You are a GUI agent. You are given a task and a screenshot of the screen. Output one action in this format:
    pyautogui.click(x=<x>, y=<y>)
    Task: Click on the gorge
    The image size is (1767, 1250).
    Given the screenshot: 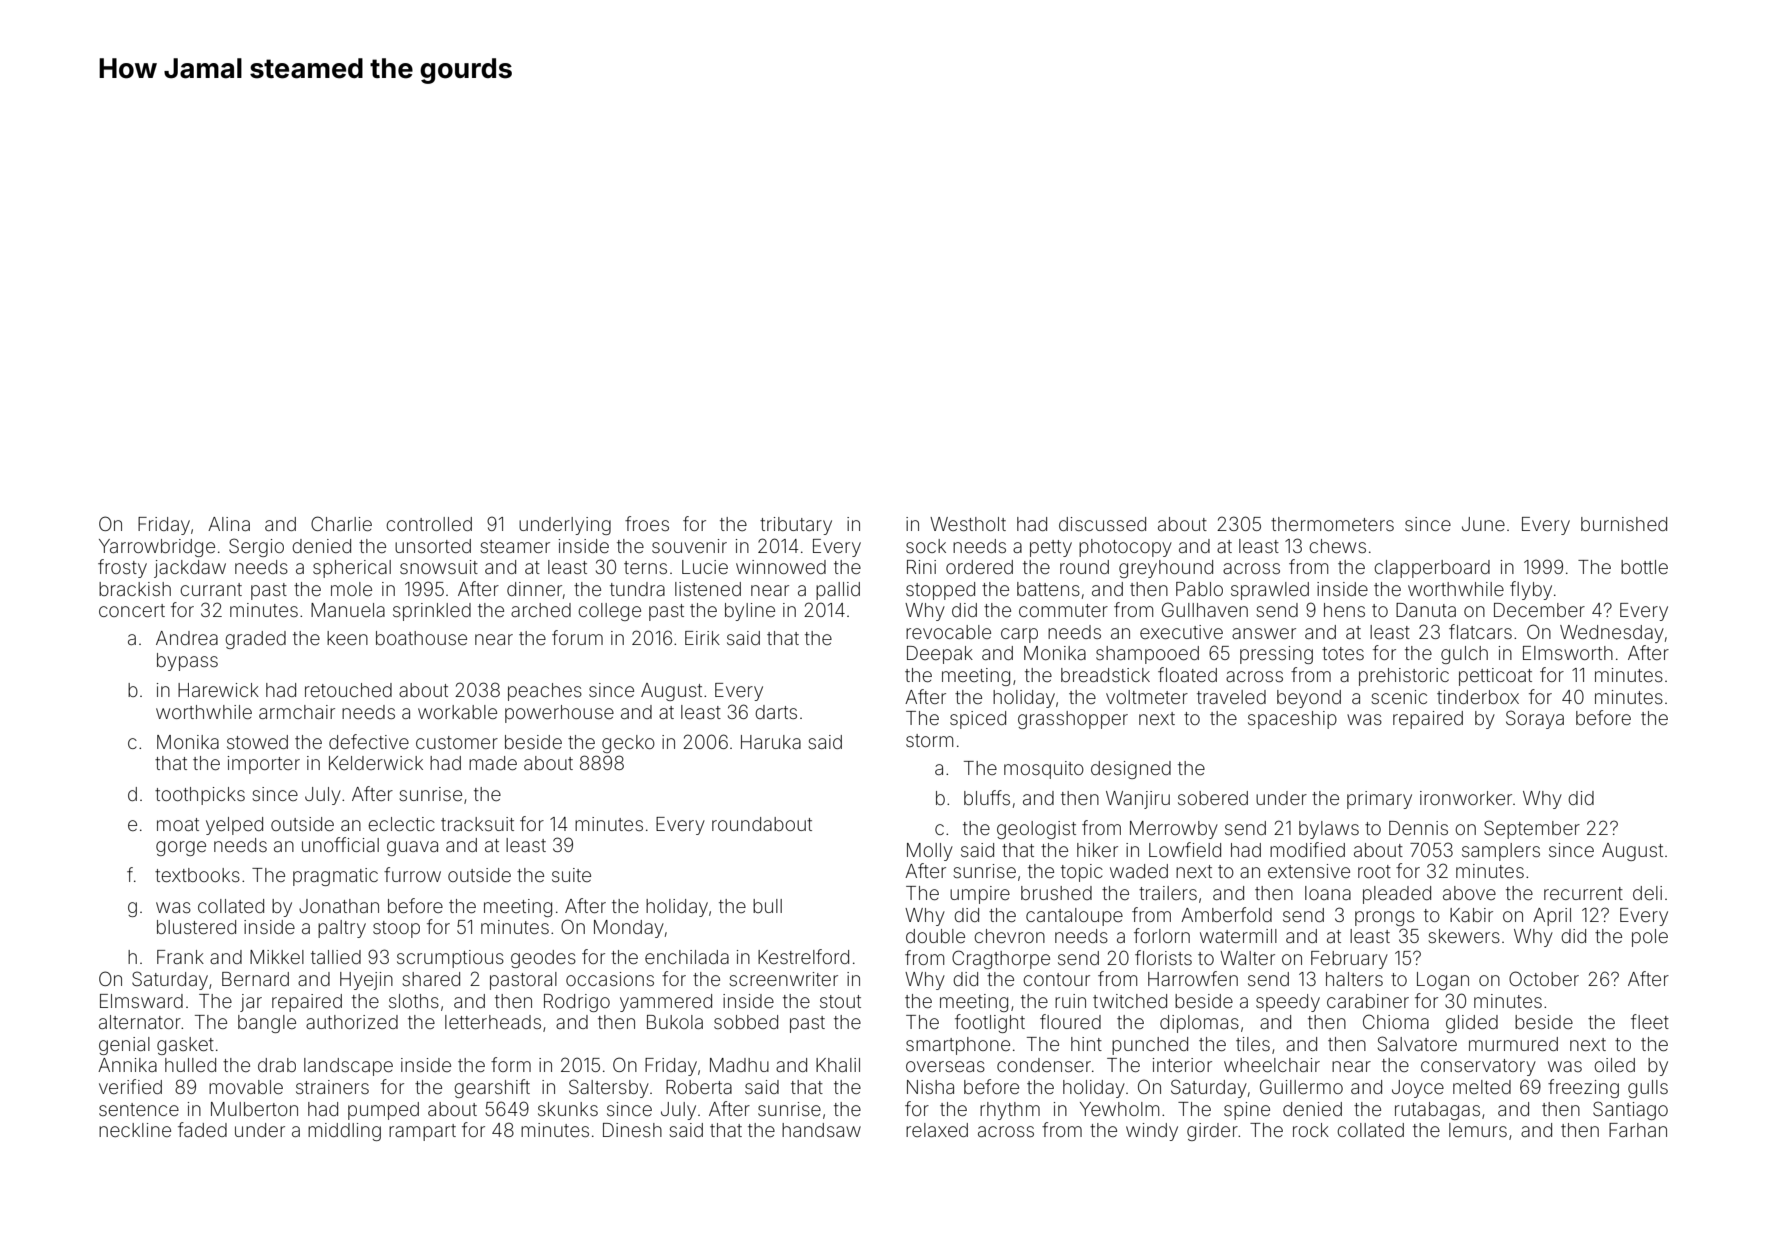 What is the action you would take?
    pyautogui.click(x=181, y=848)
